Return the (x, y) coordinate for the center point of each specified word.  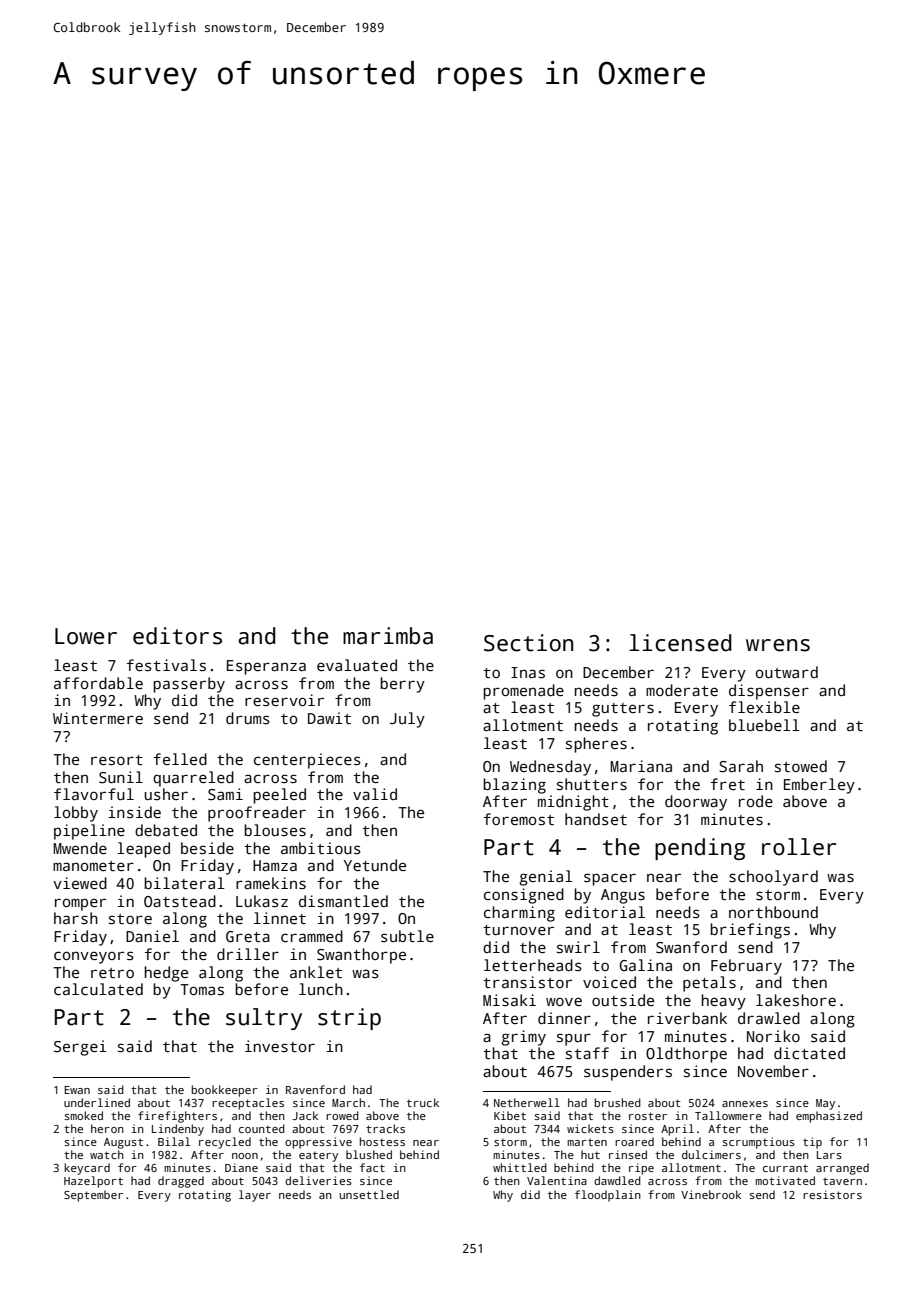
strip (349, 1019)
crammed (312, 936)
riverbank (687, 1018)
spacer (610, 879)
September (93, 1196)
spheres (596, 745)
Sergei (80, 1048)
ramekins (271, 883)
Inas (528, 672)
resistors (832, 1194)
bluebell (764, 725)
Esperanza (266, 667)
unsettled (369, 1194)
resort (117, 760)
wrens (778, 645)
